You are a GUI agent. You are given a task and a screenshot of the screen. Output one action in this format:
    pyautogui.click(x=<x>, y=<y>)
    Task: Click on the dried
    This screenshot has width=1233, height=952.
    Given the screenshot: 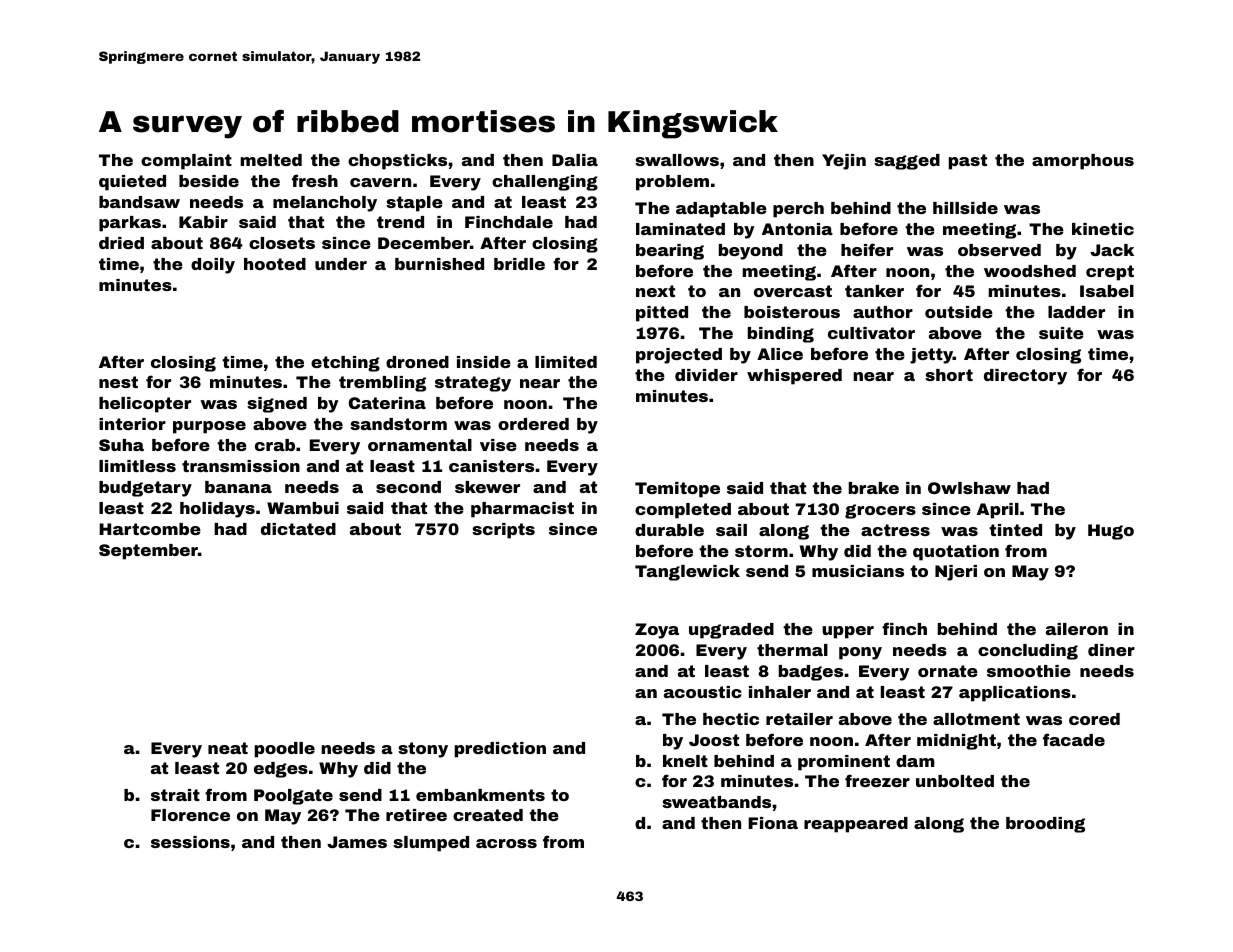 What is the action you would take?
    pyautogui.click(x=121, y=243)
